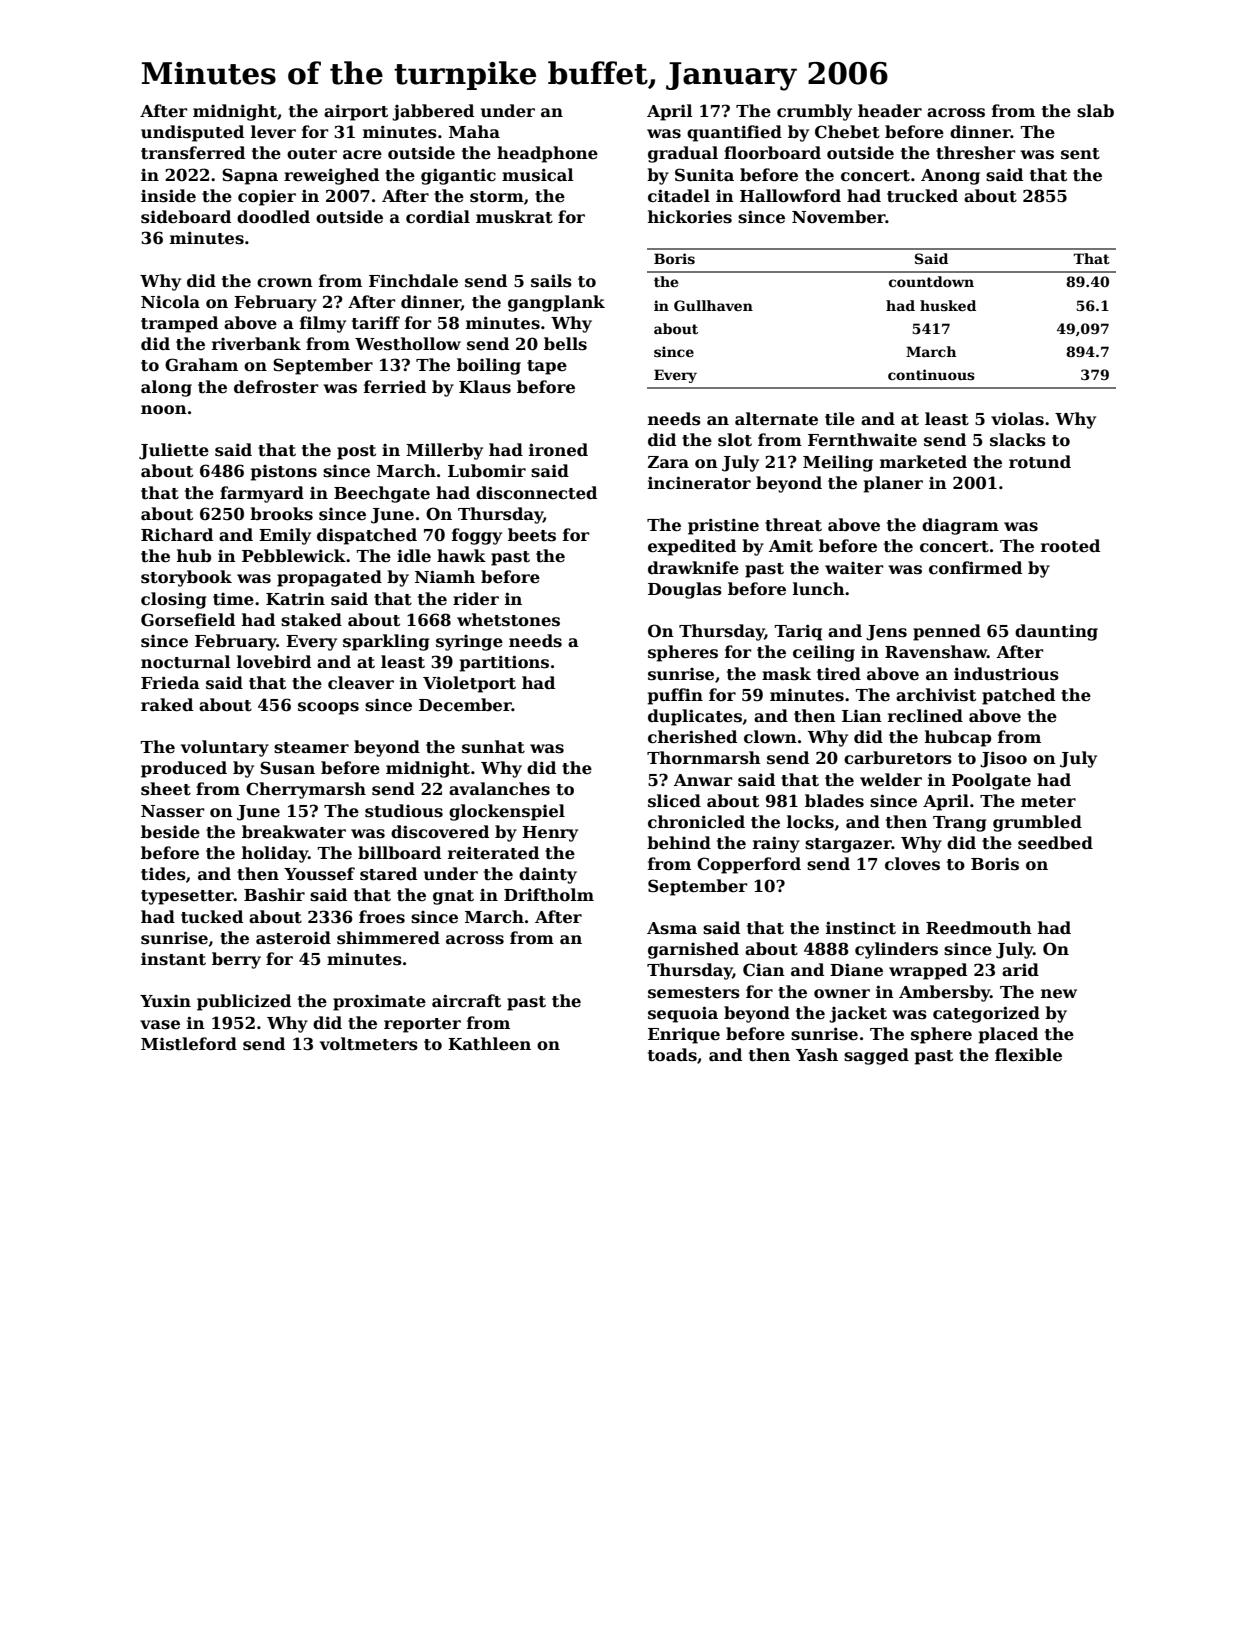 The width and height of the screenshot is (1257, 1627). Describe the element at coordinates (275, 854) in the screenshot. I see `holiday` at that location.
